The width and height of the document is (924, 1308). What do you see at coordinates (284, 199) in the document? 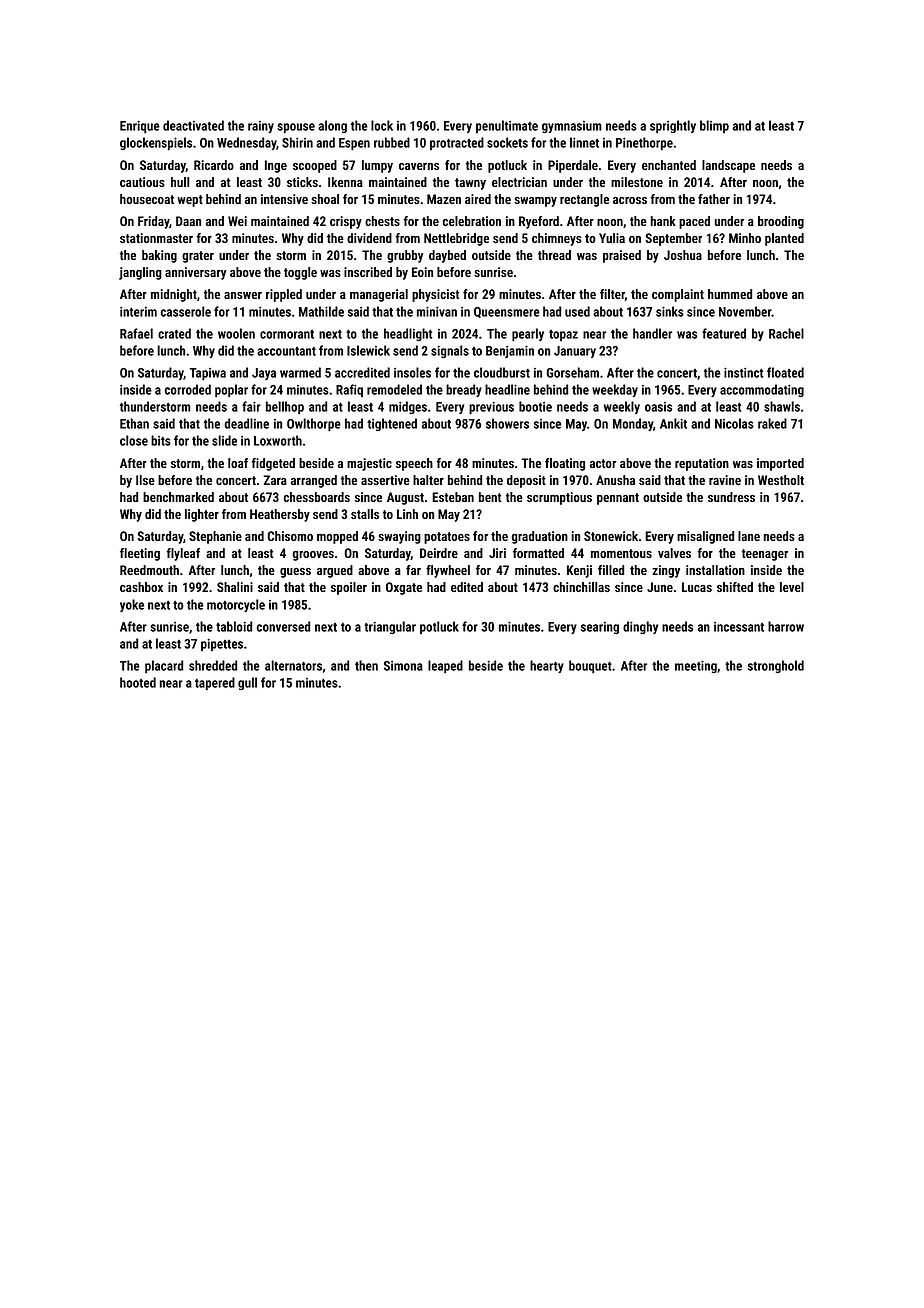
I see `intensive` at bounding box center [284, 199].
